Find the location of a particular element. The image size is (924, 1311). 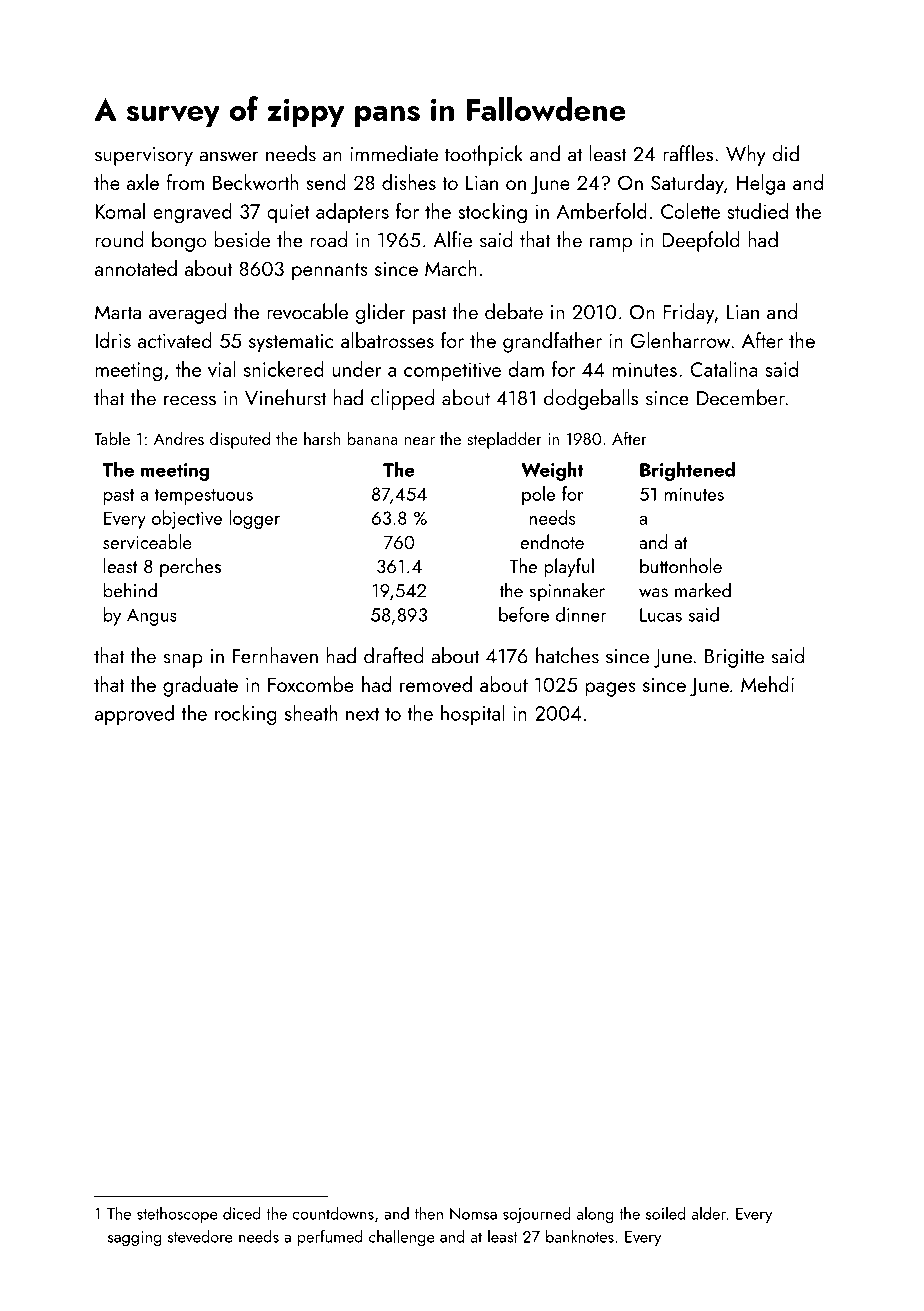

countdowns is located at coordinates (333, 1213).
